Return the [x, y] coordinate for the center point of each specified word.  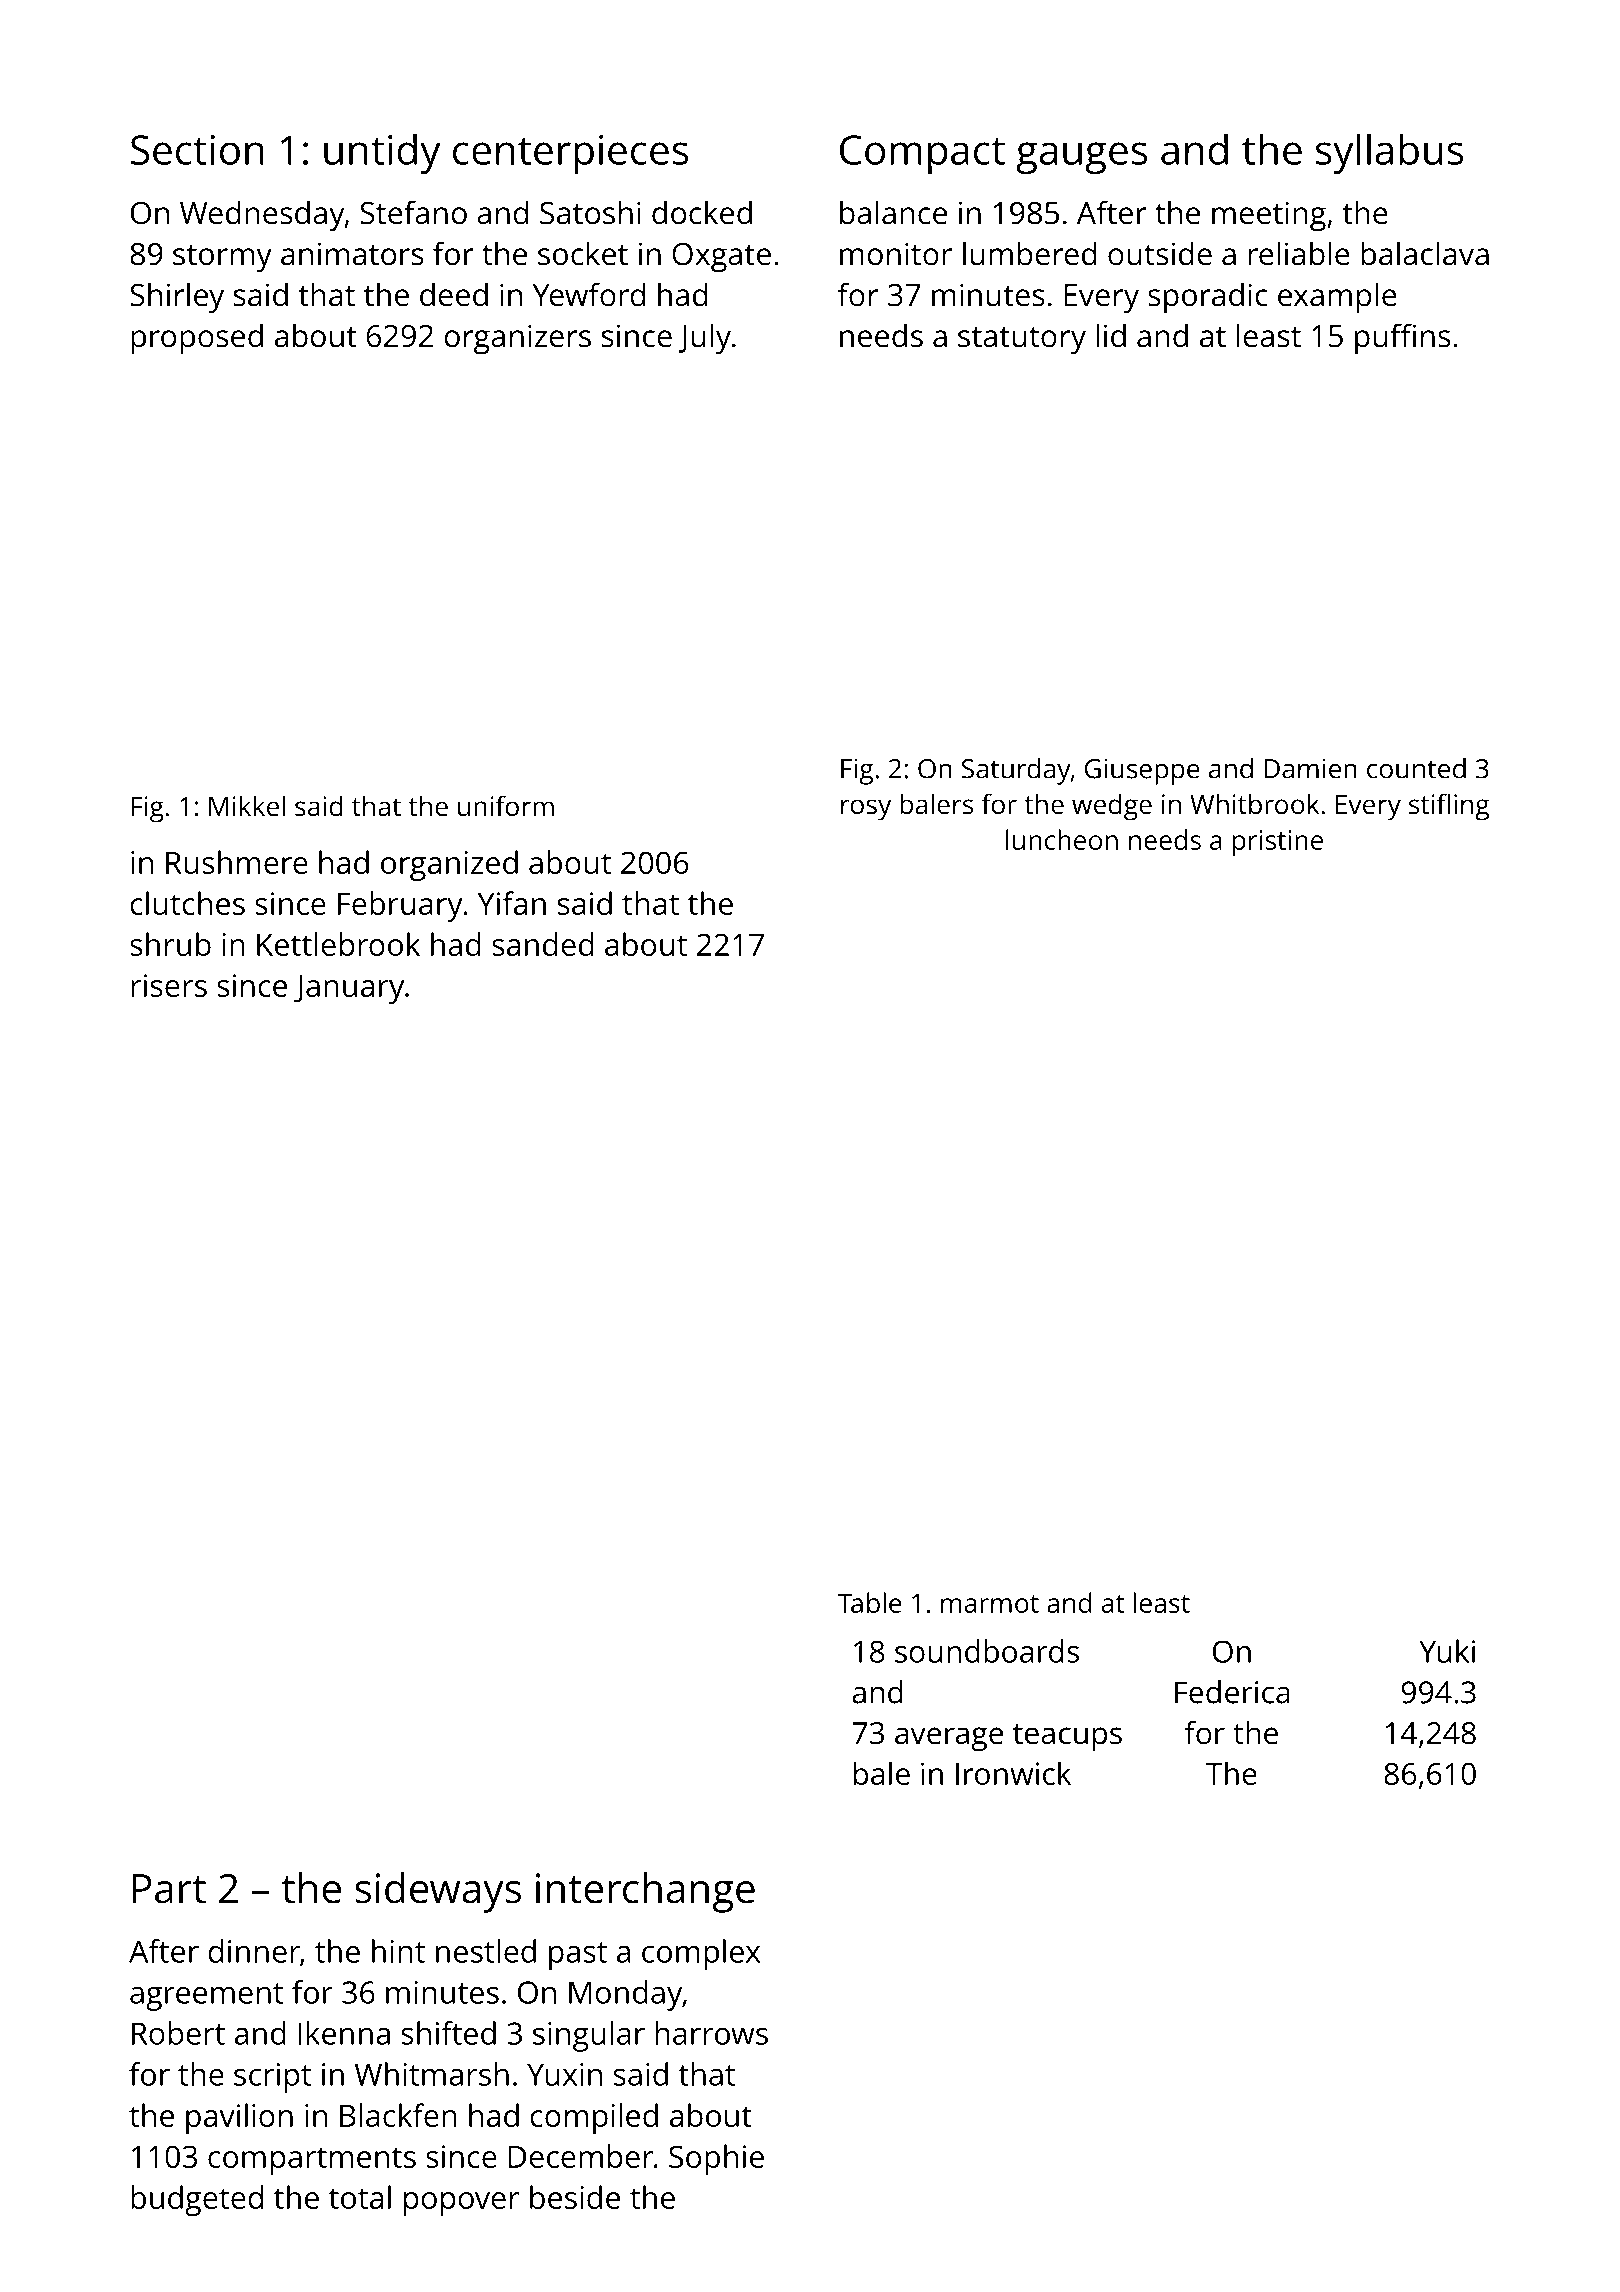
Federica [1232, 1692]
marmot [990, 1604]
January [349, 989]
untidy [382, 154]
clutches [187, 903]
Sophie [716, 2159]
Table [869, 1602]
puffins [1402, 339]
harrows [711, 2033]
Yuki [1447, 1651]
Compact [922, 154]
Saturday [1016, 771]
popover [461, 2204]
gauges [1081, 158]
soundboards [987, 1651]
